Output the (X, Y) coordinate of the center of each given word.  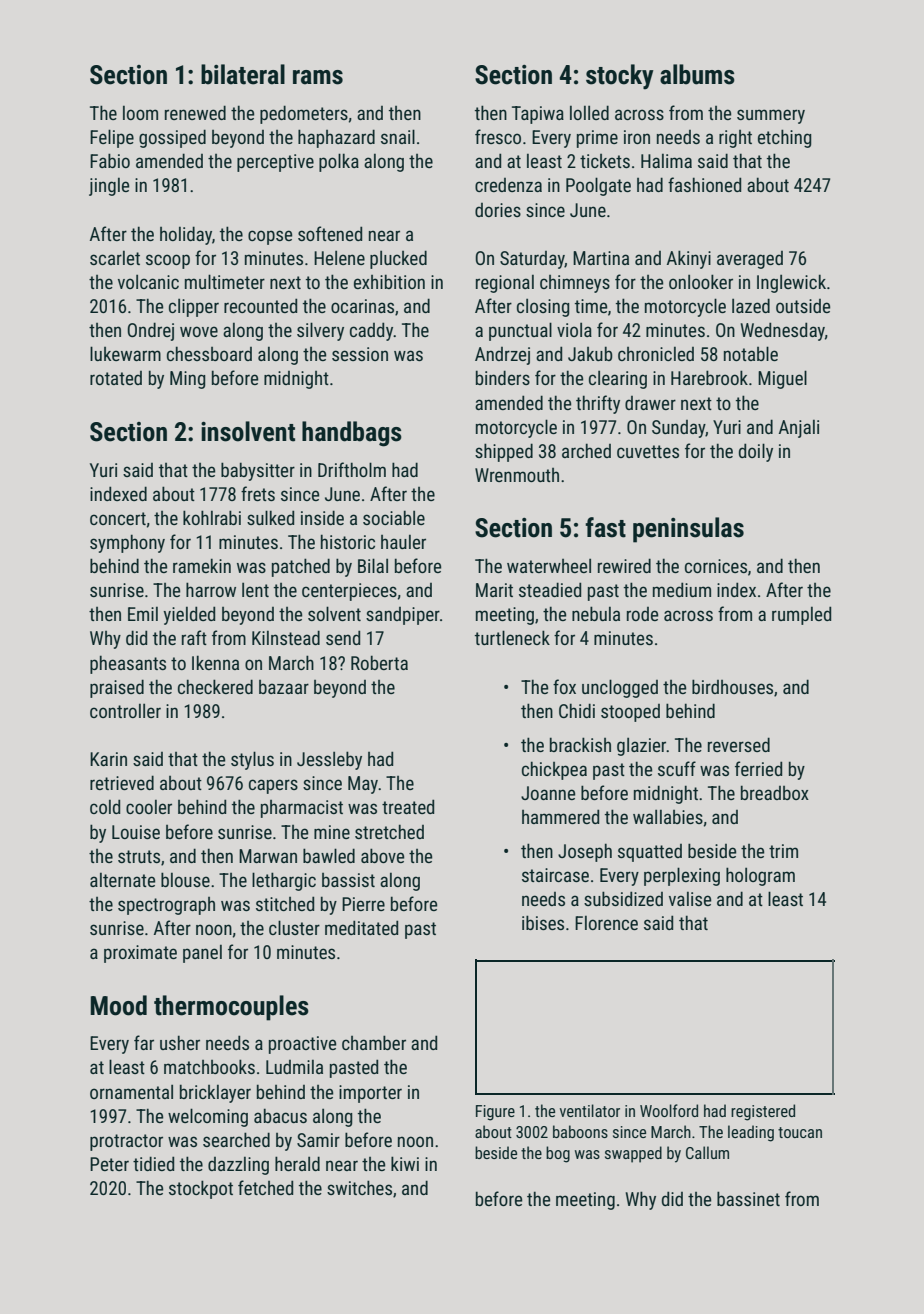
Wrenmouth (517, 475)
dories (498, 210)
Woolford (669, 1110)
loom (140, 113)
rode (642, 614)
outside (803, 306)
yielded (189, 615)
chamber (374, 1042)
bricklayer (215, 1093)
